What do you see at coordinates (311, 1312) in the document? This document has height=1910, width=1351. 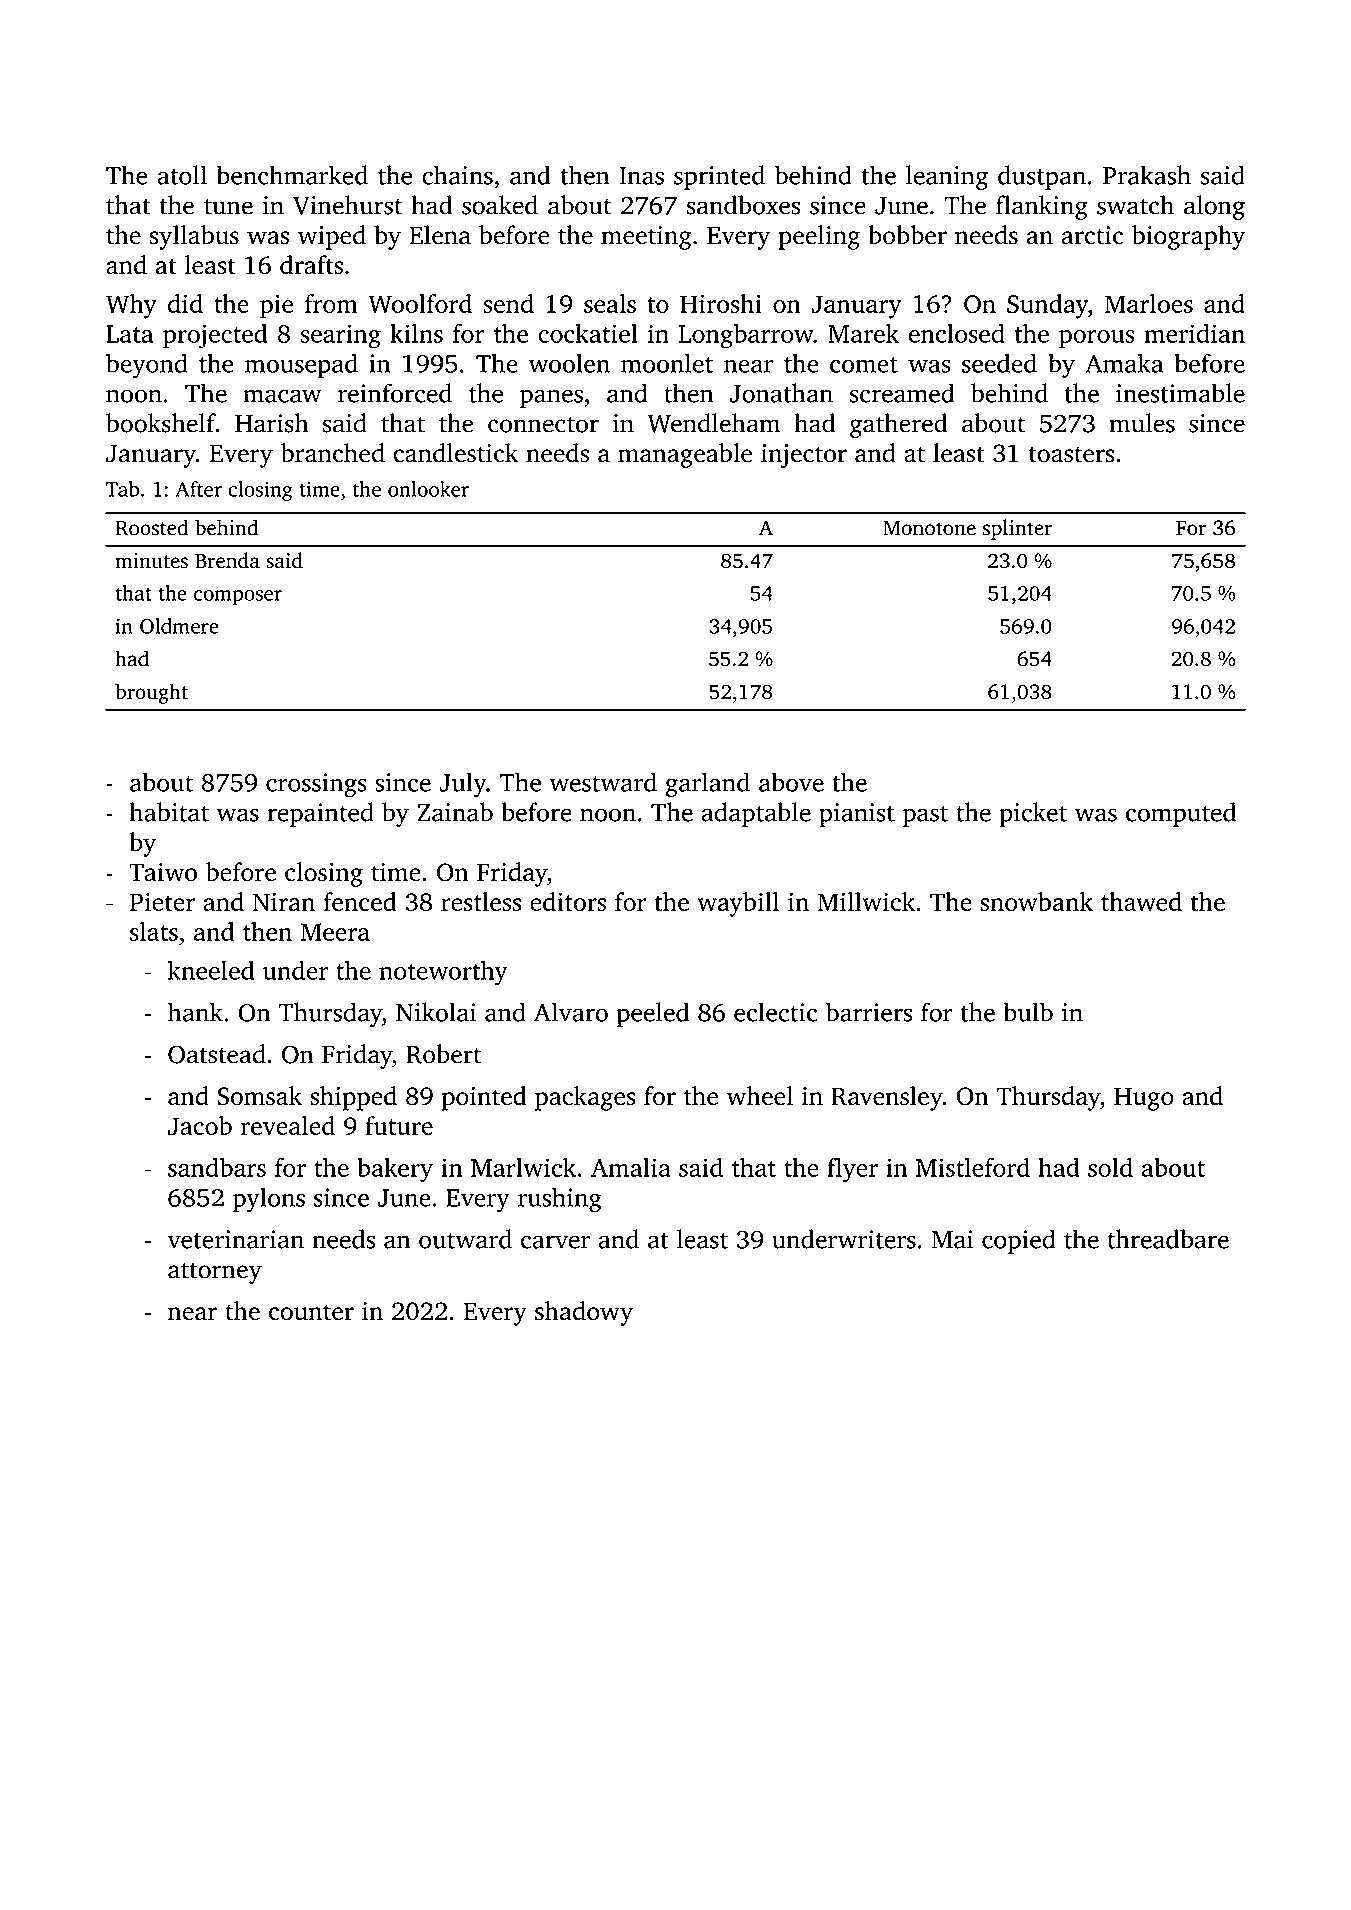 I see `counter` at bounding box center [311, 1312].
